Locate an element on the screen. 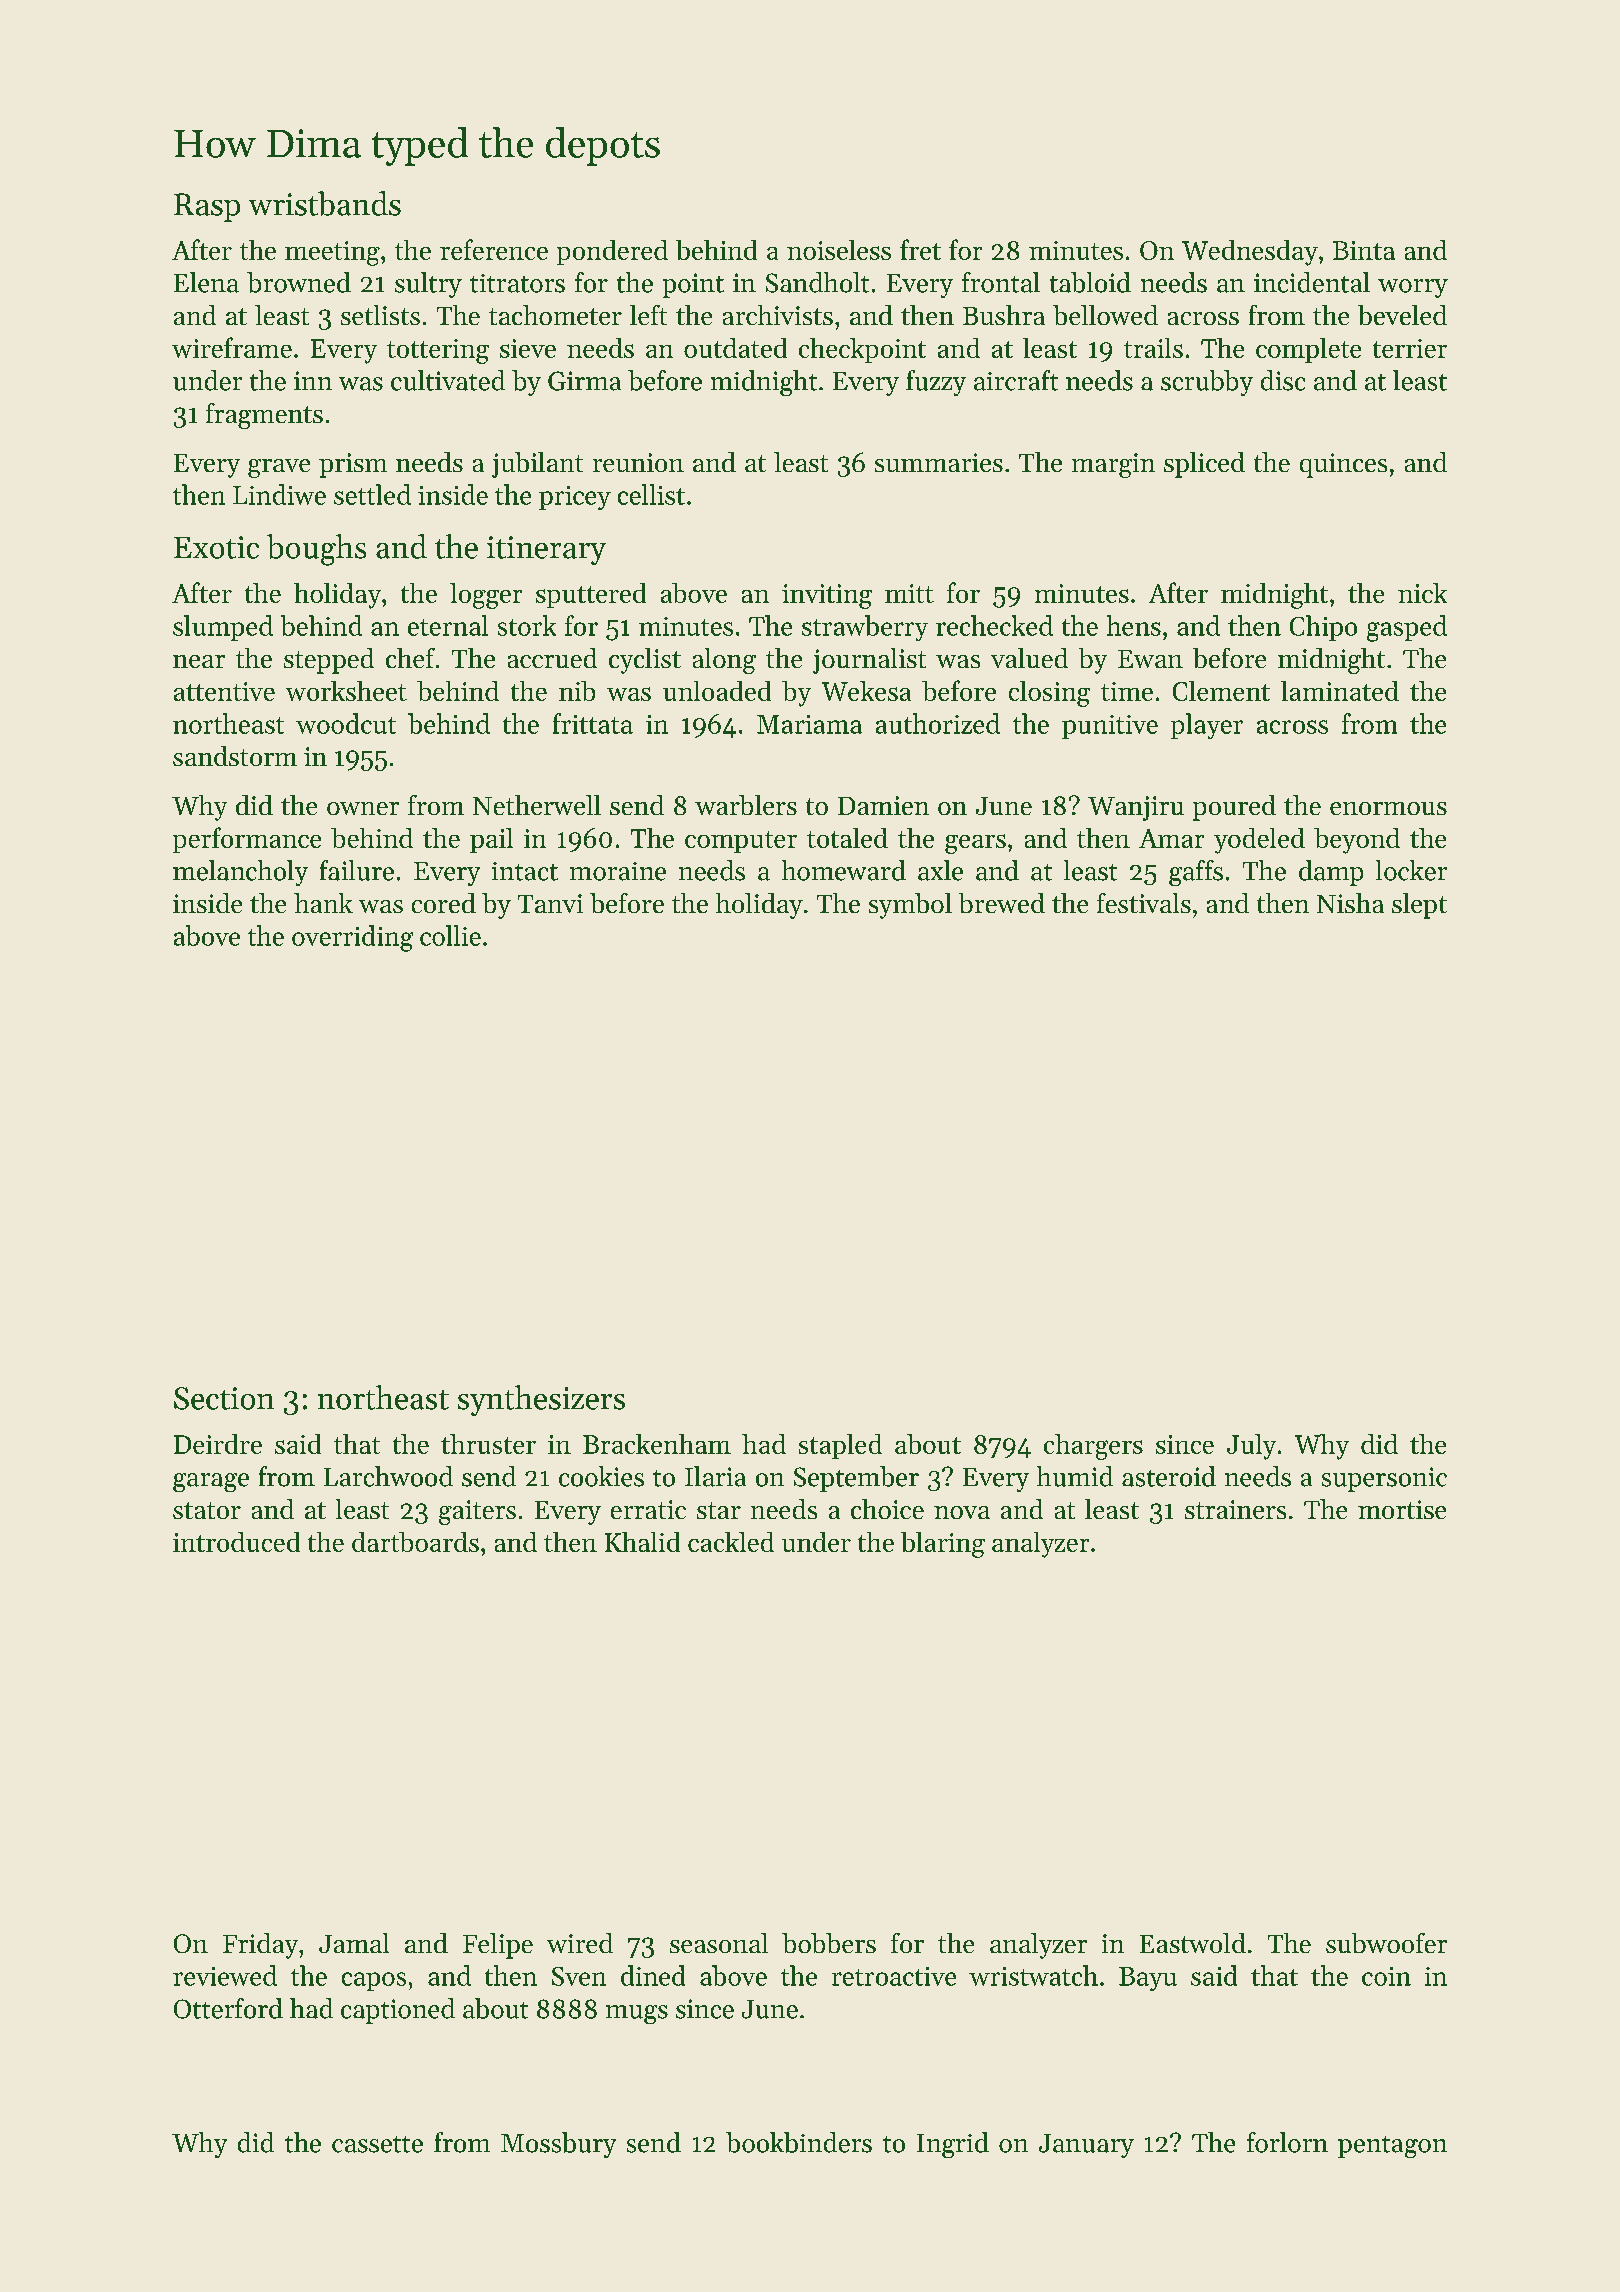 This screenshot has width=1620, height=2292. Deirdre is located at coordinates (218, 1444).
